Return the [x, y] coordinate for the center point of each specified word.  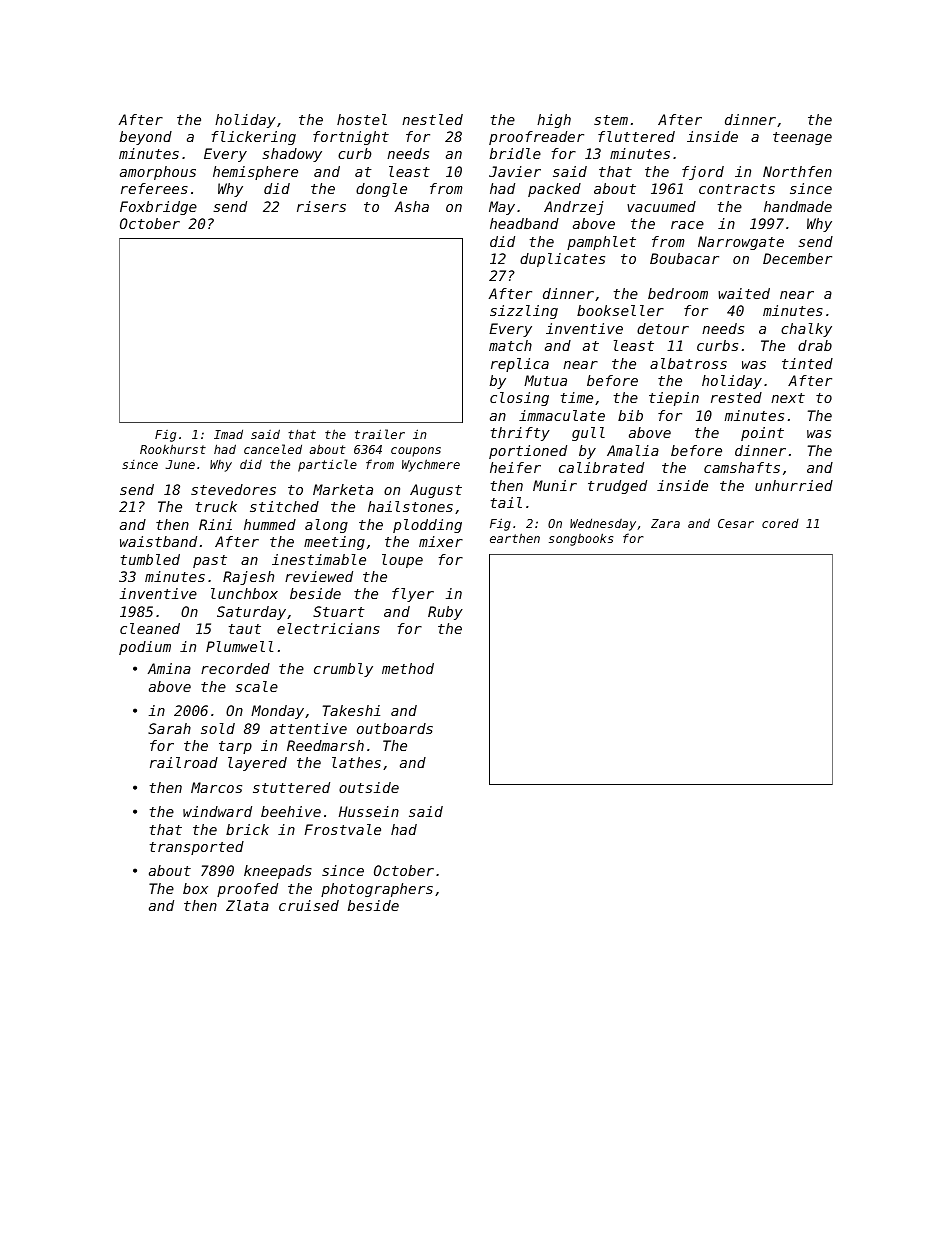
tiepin [674, 399]
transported [197, 848]
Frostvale [342, 829]
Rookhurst [173, 449]
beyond [146, 138]
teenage [802, 138]
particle [327, 465]
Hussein [369, 811]
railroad [184, 762]
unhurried [794, 485]
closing [519, 399]
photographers [377, 890]
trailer [380, 434]
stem [611, 120]
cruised [309, 905]
